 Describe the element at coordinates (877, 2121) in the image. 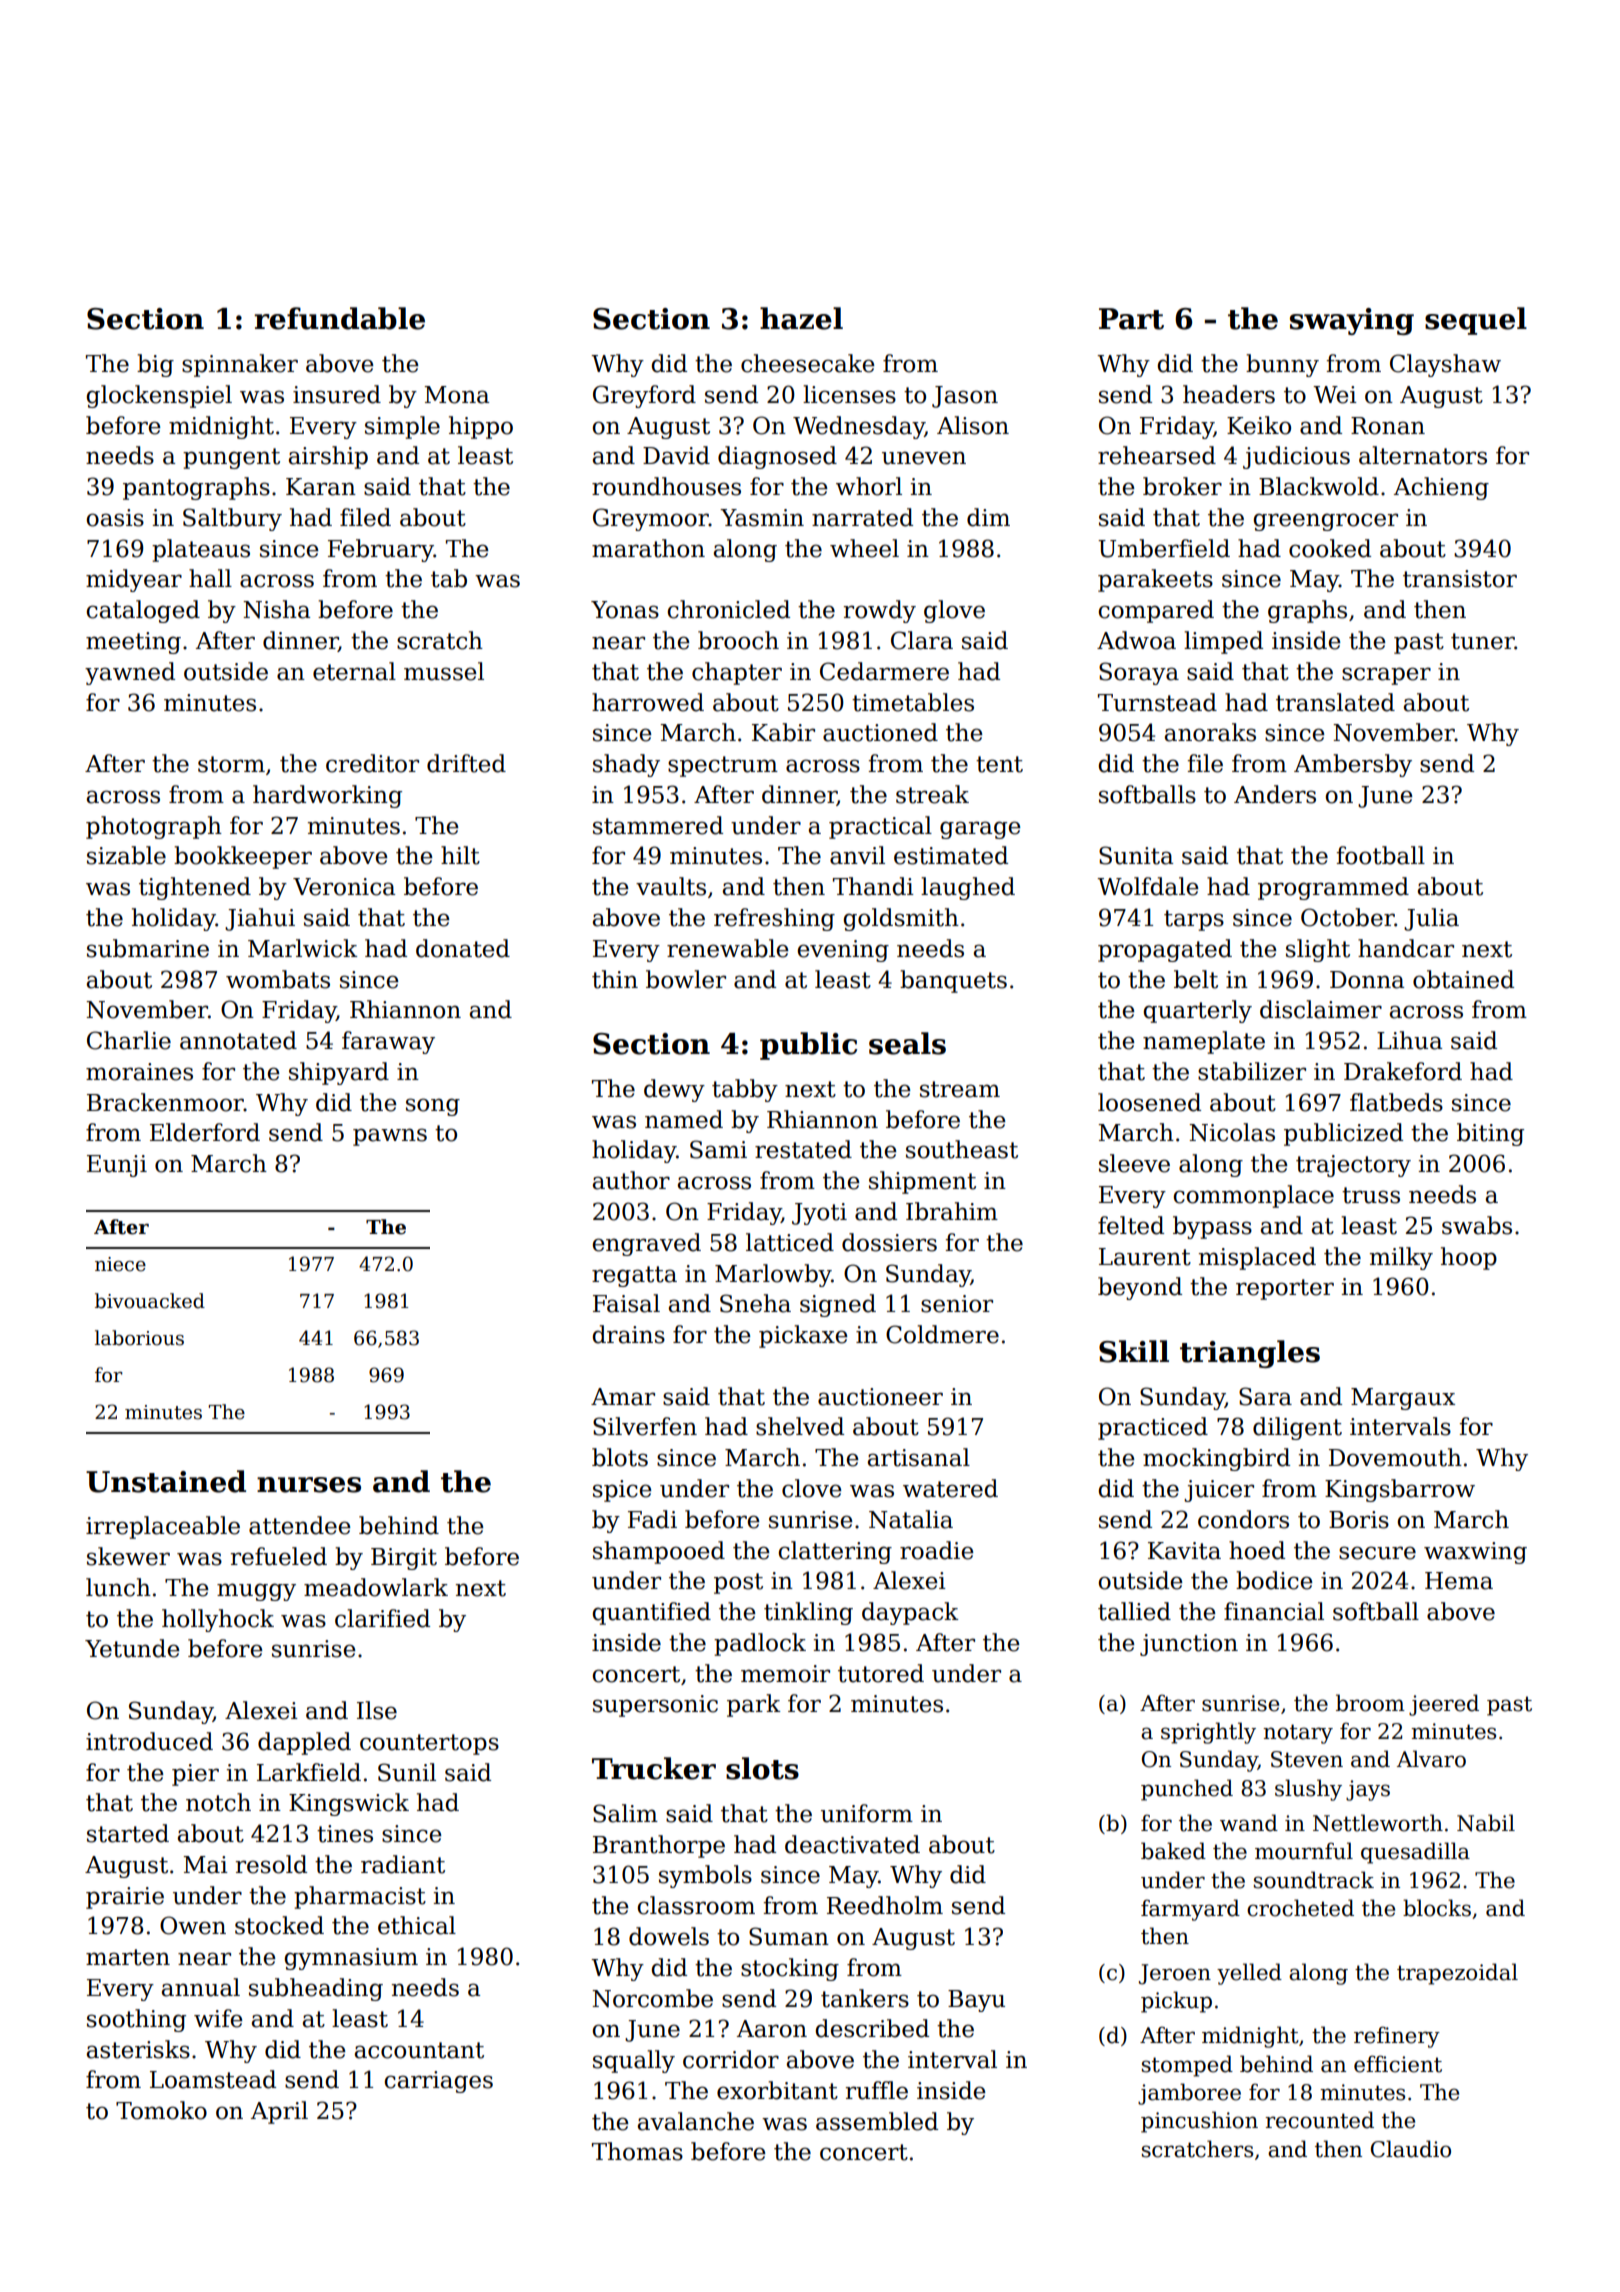

I see `assembled` at that location.
